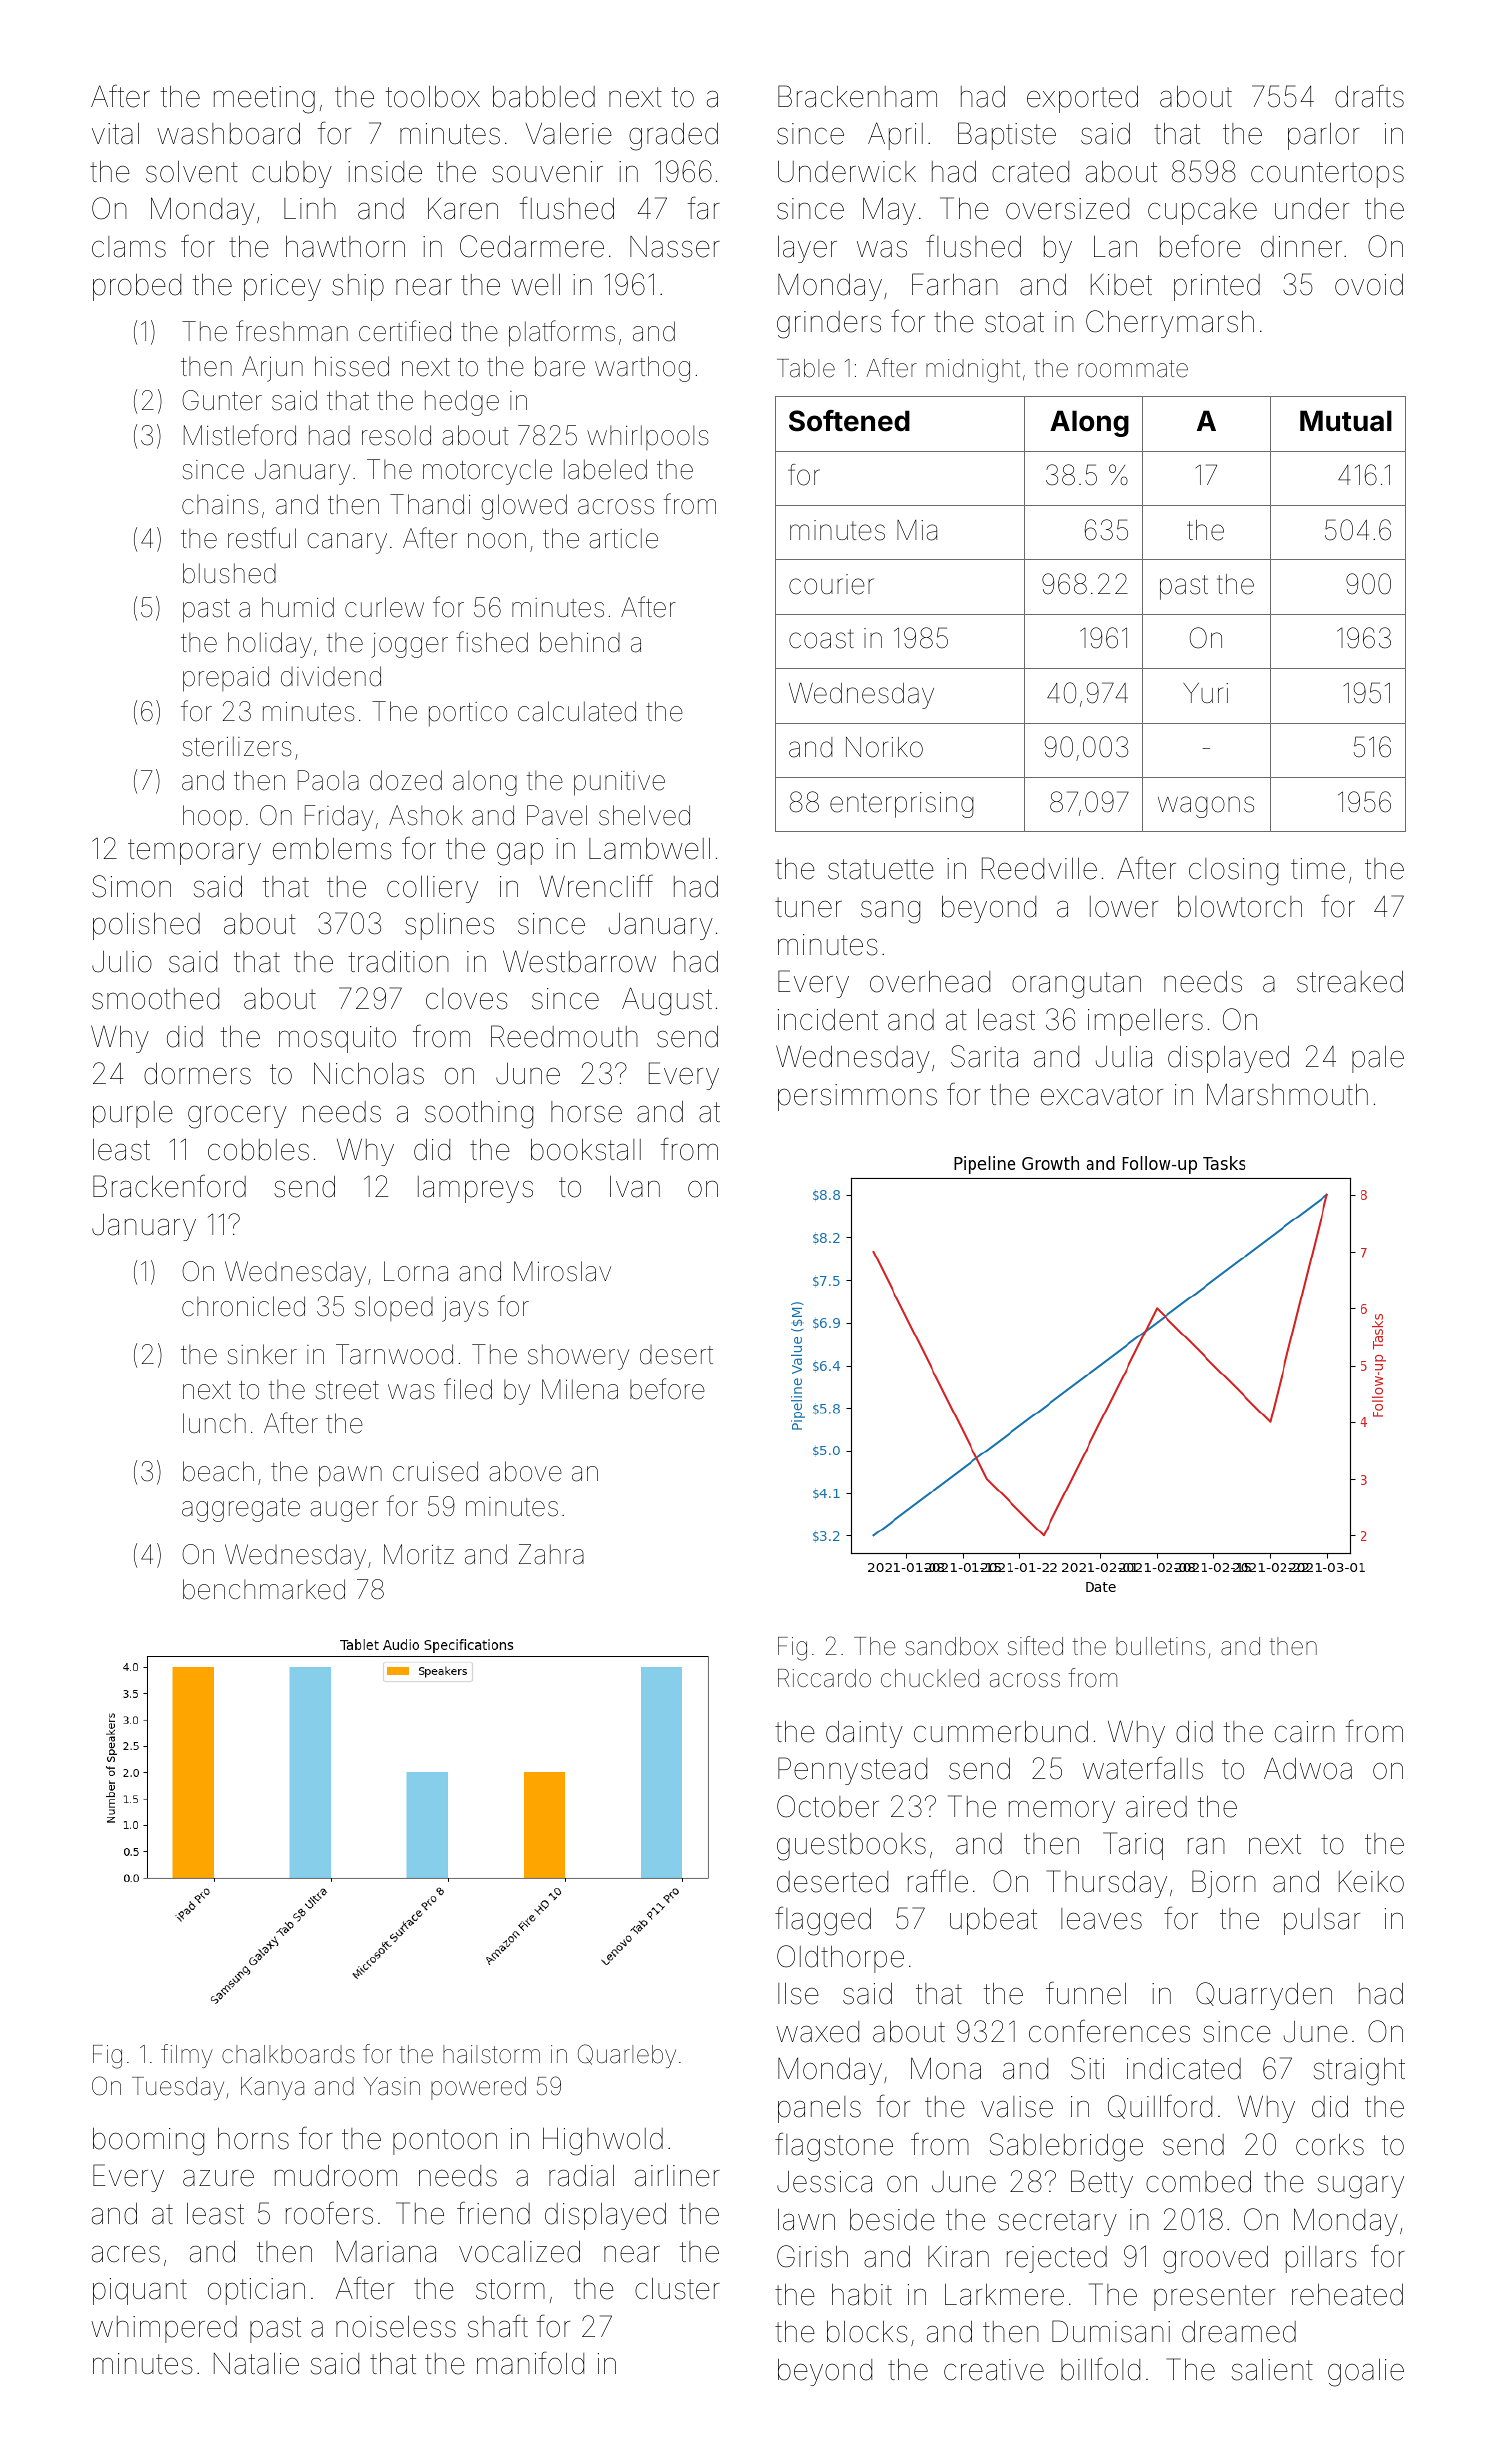  What do you see at coordinates (336, 2176) in the screenshot?
I see `mudroom` at bounding box center [336, 2176].
